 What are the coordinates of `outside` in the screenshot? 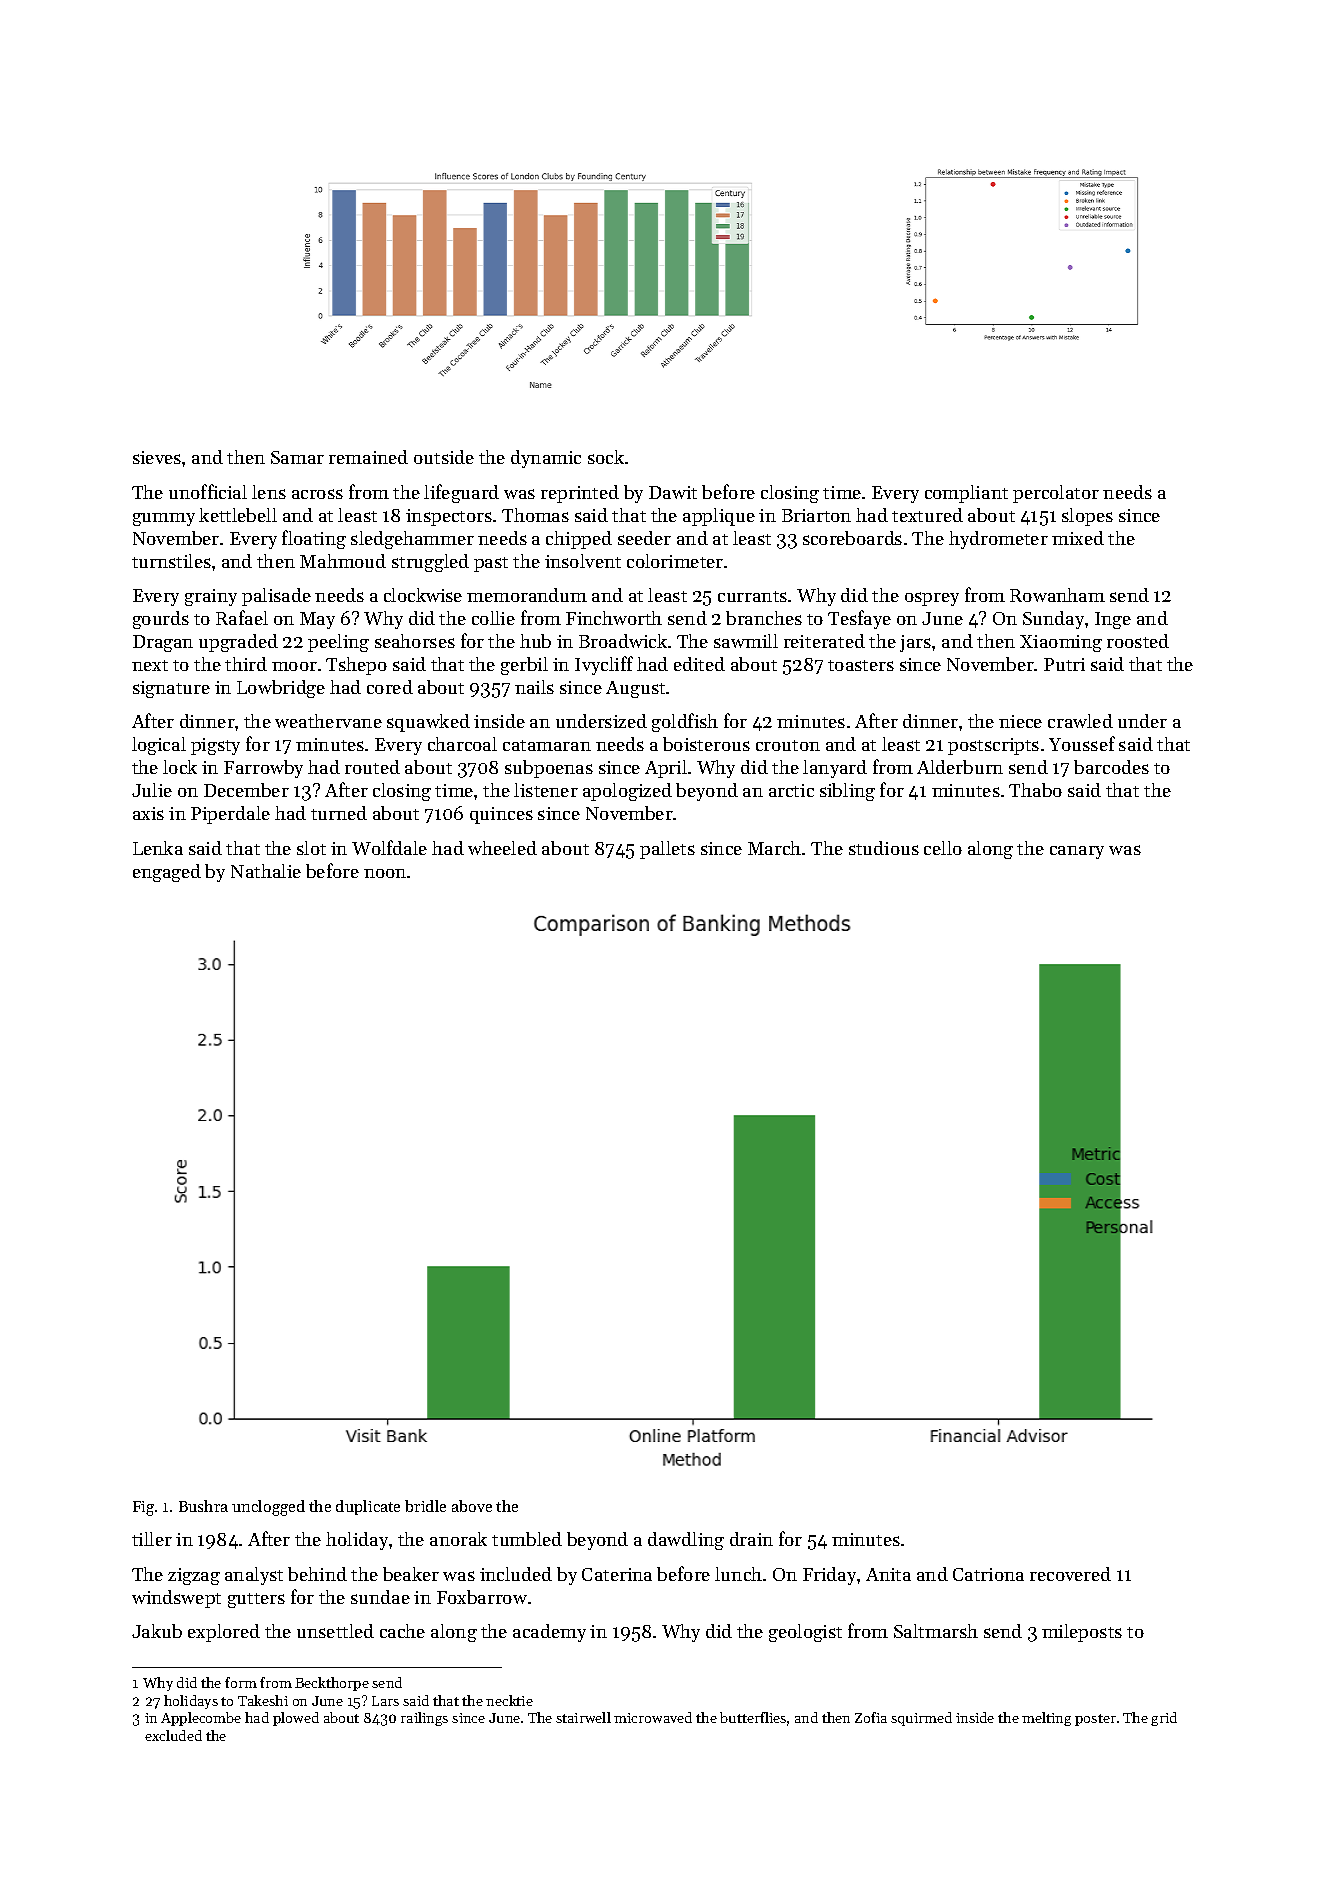 It's located at (444, 457).
